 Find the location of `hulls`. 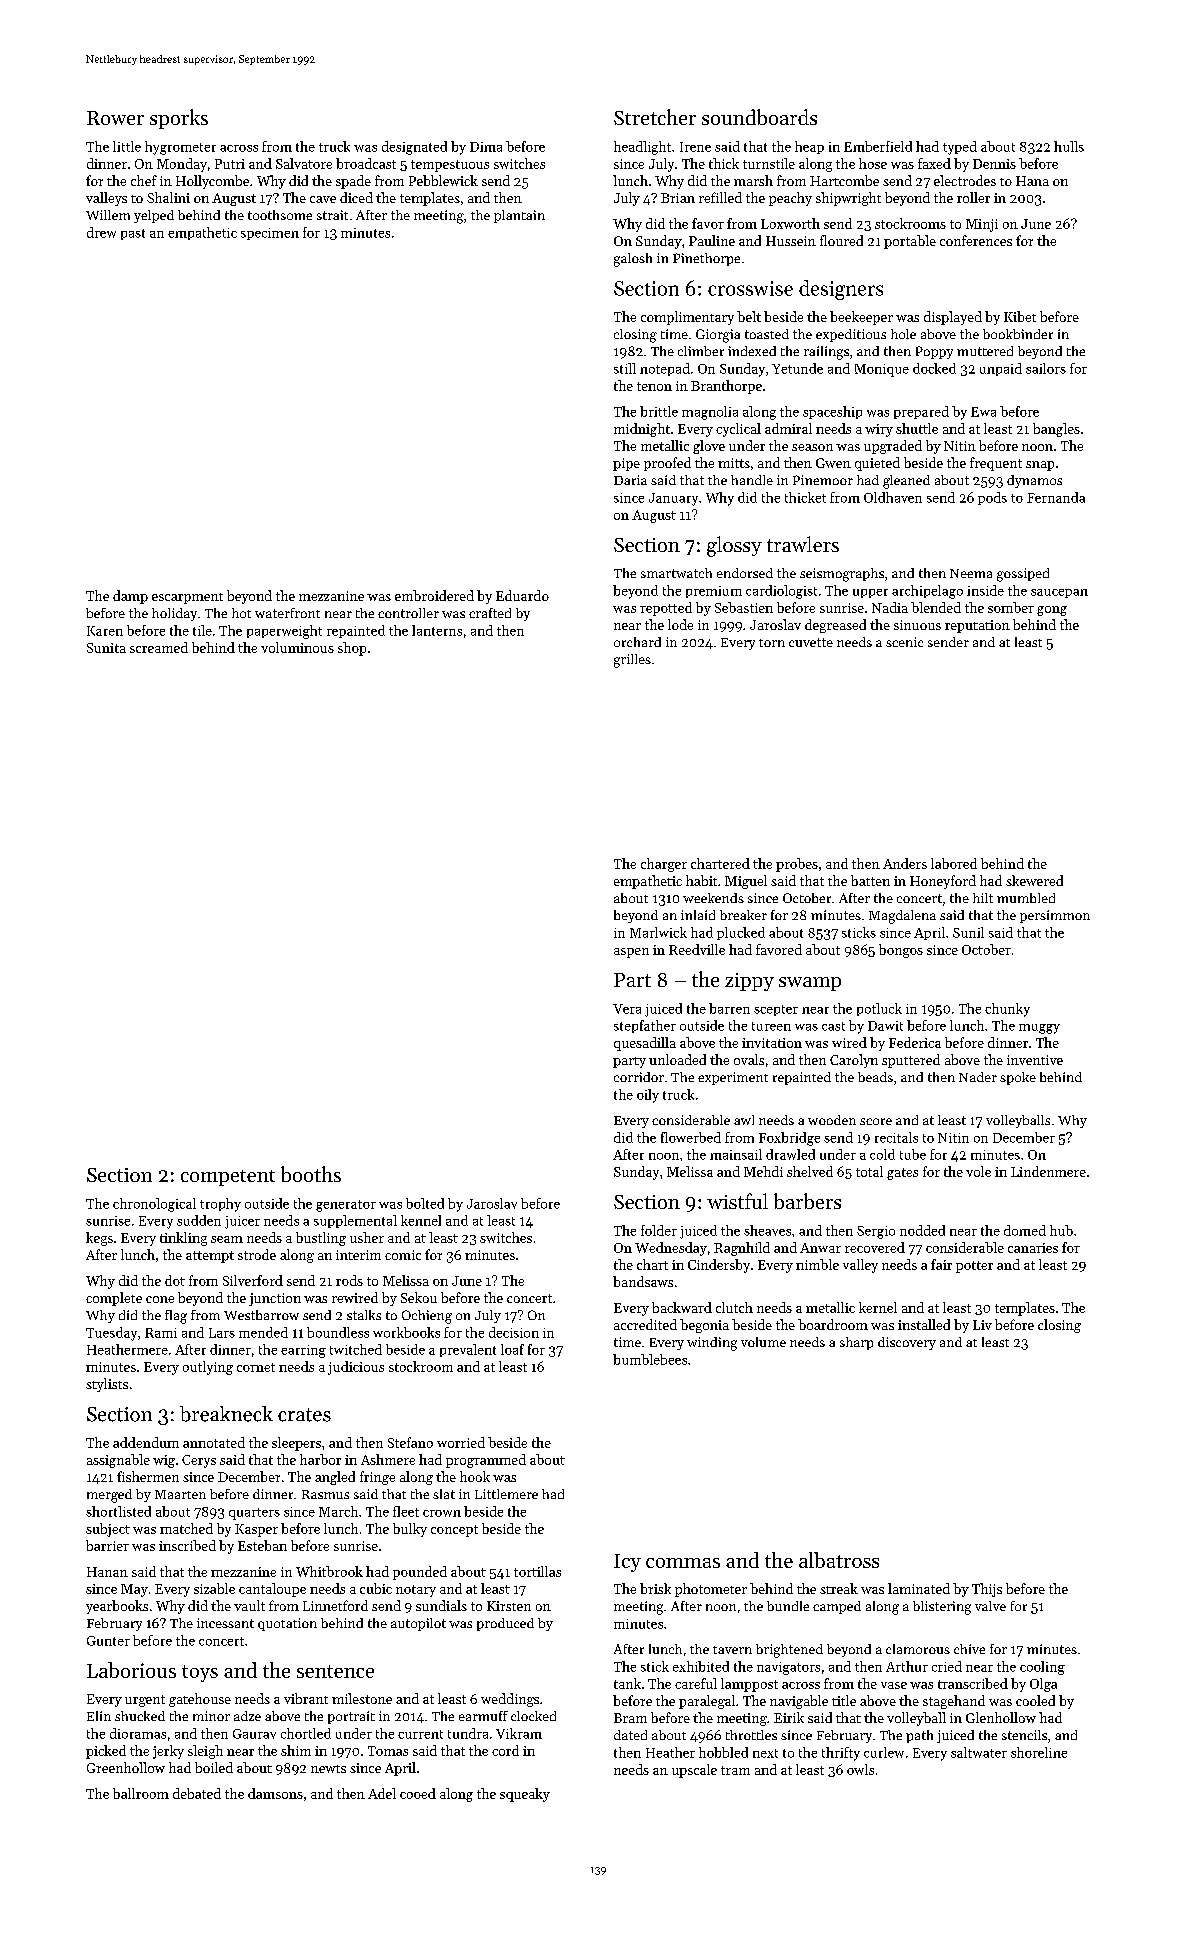

hulls is located at coordinates (1069, 146).
